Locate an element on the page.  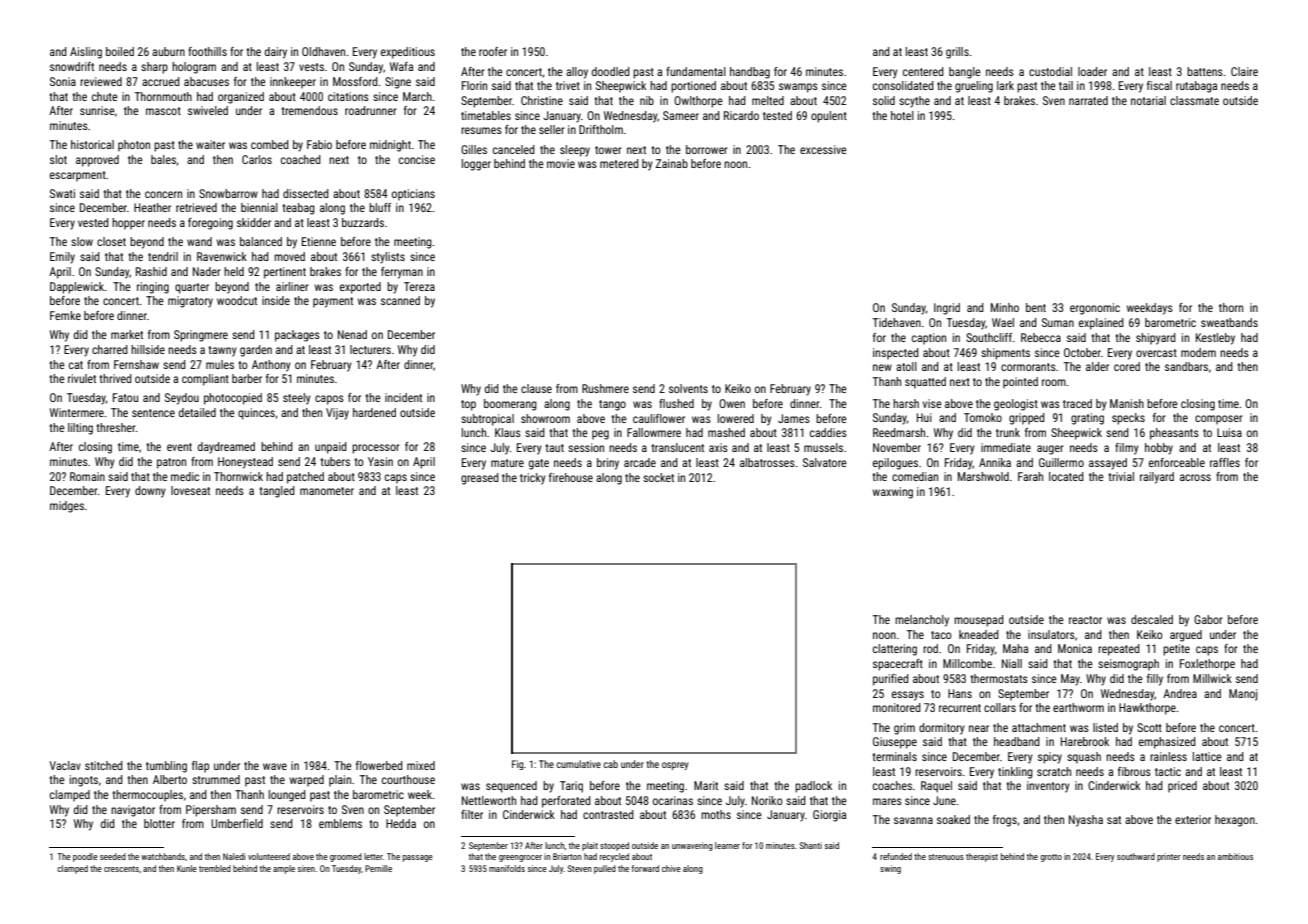
Driftholm is located at coordinates (601, 129).
